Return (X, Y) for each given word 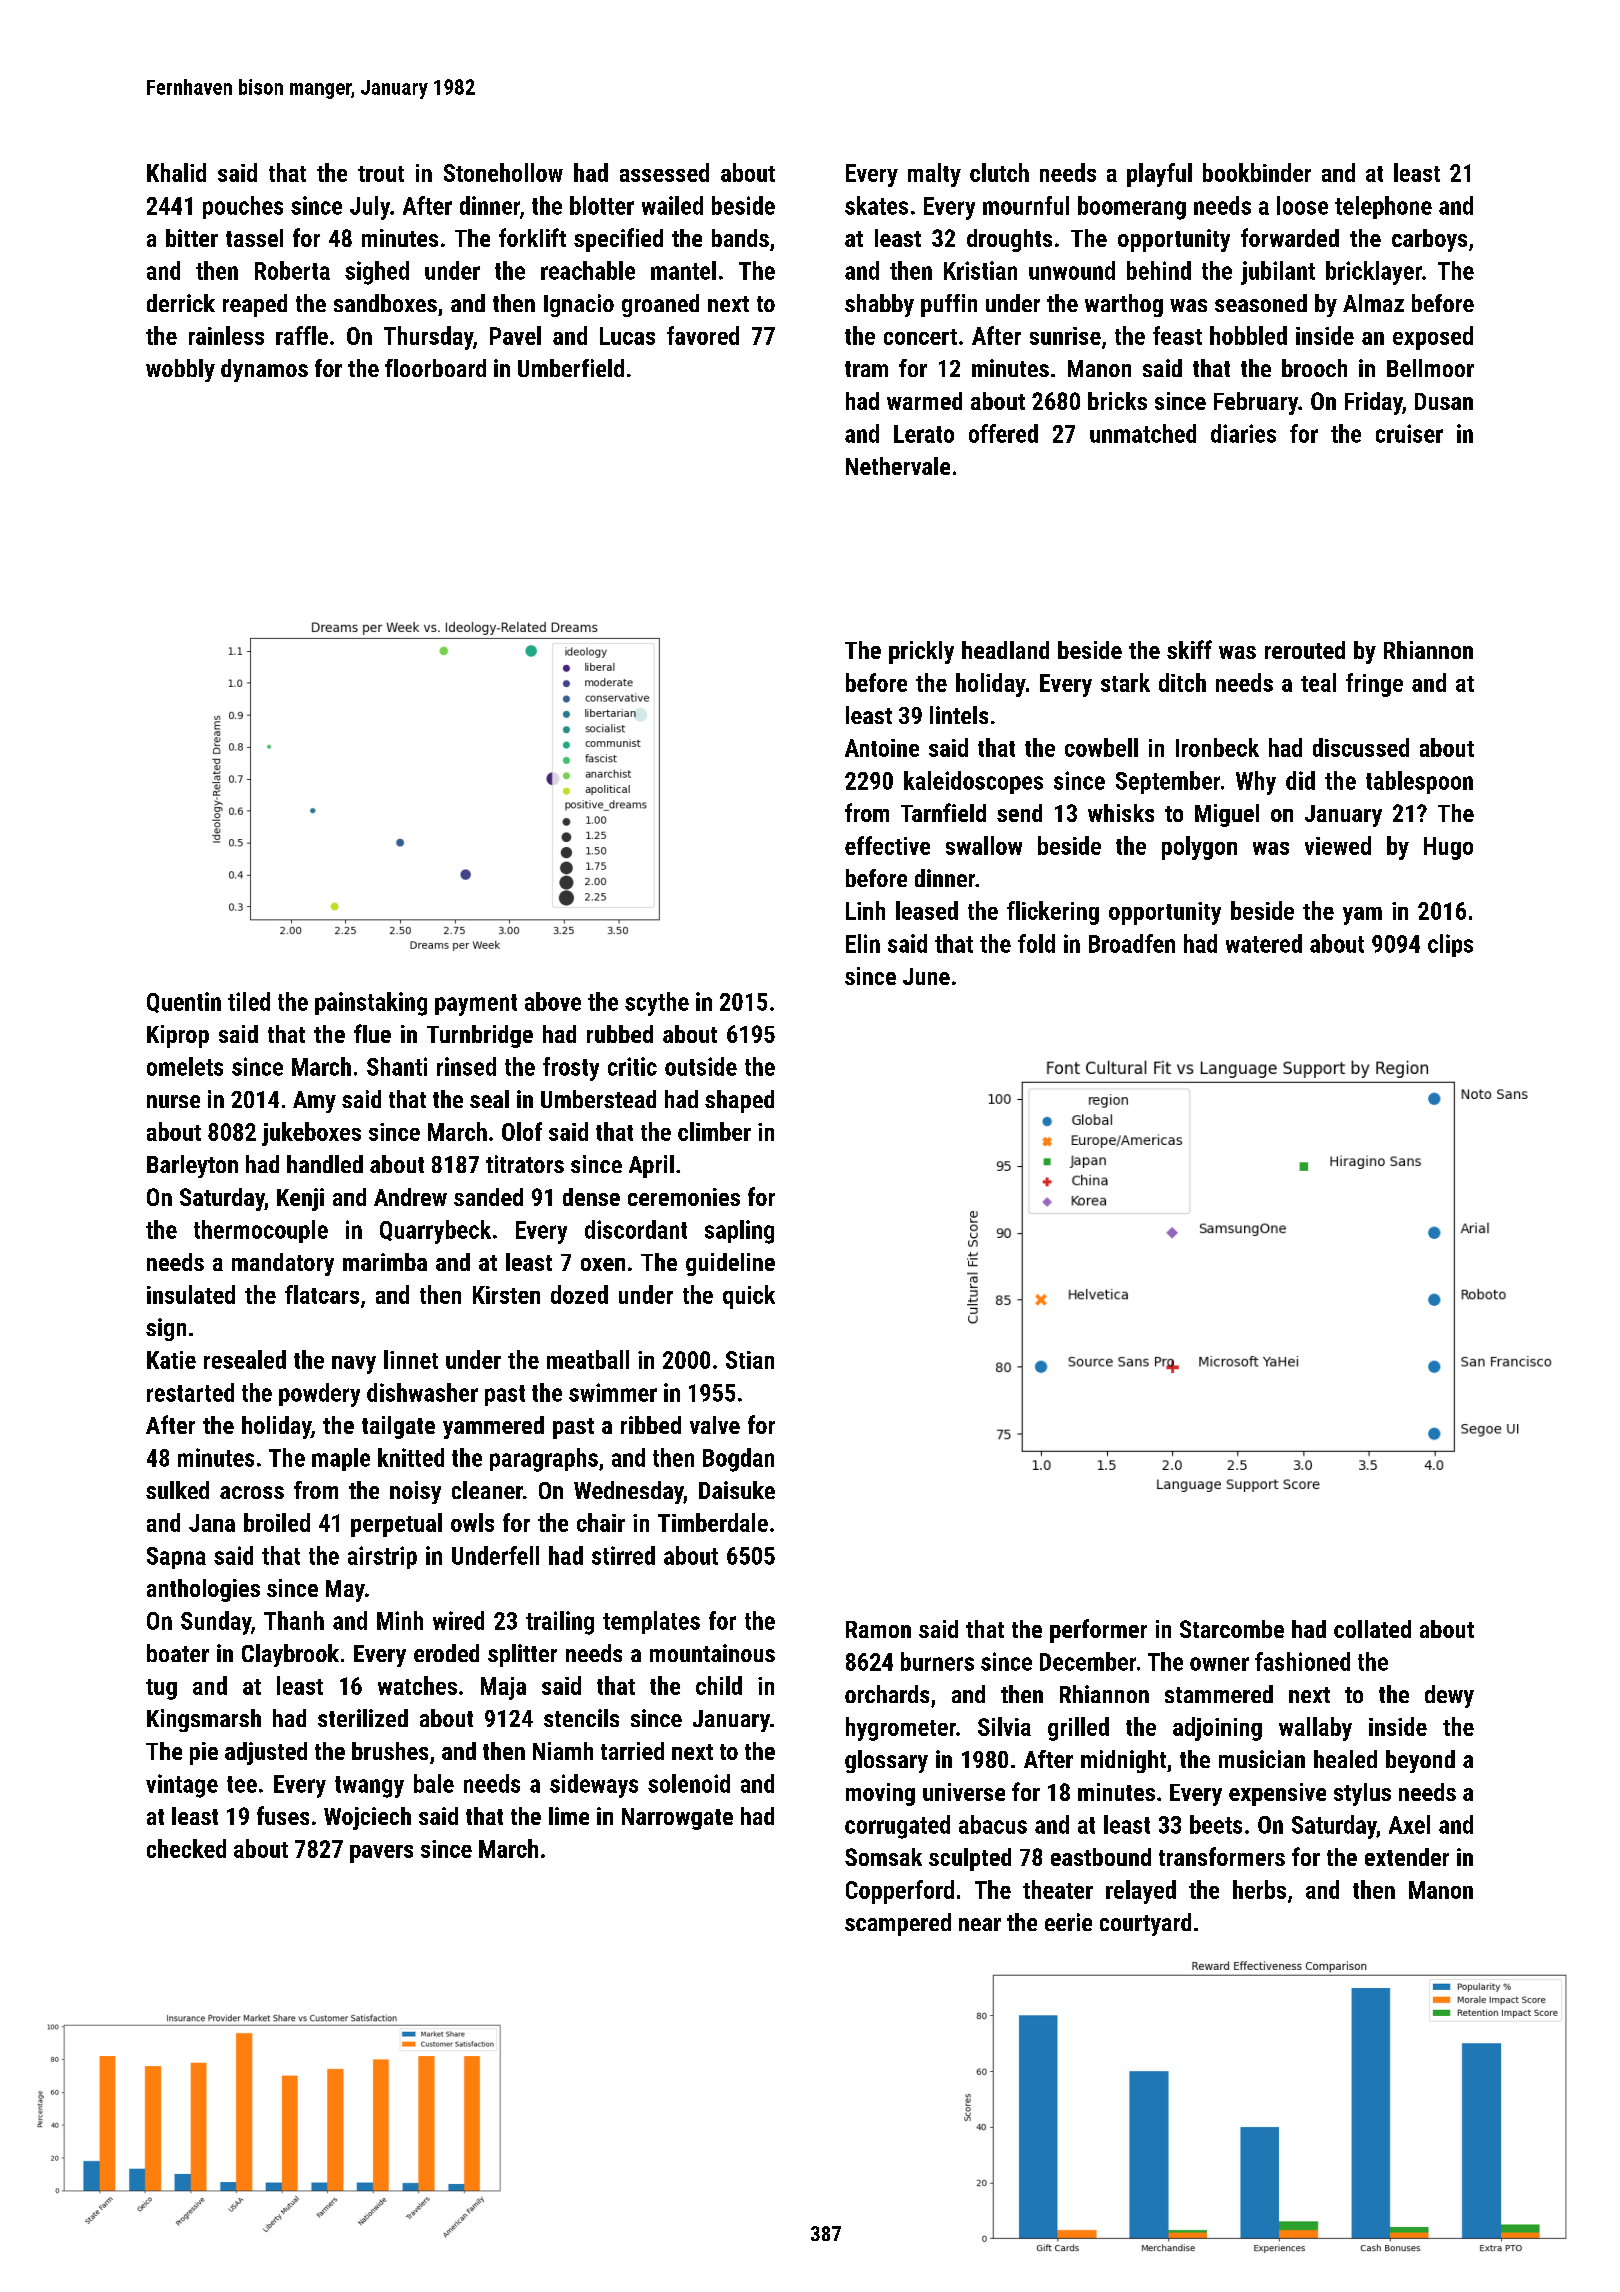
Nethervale (898, 466)
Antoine (882, 748)
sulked (177, 1490)
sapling (739, 1232)
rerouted (1305, 650)
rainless (226, 335)
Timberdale (713, 1522)
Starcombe (1232, 1629)
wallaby (1315, 1729)
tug (161, 1689)
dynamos (264, 370)
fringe (1374, 685)
